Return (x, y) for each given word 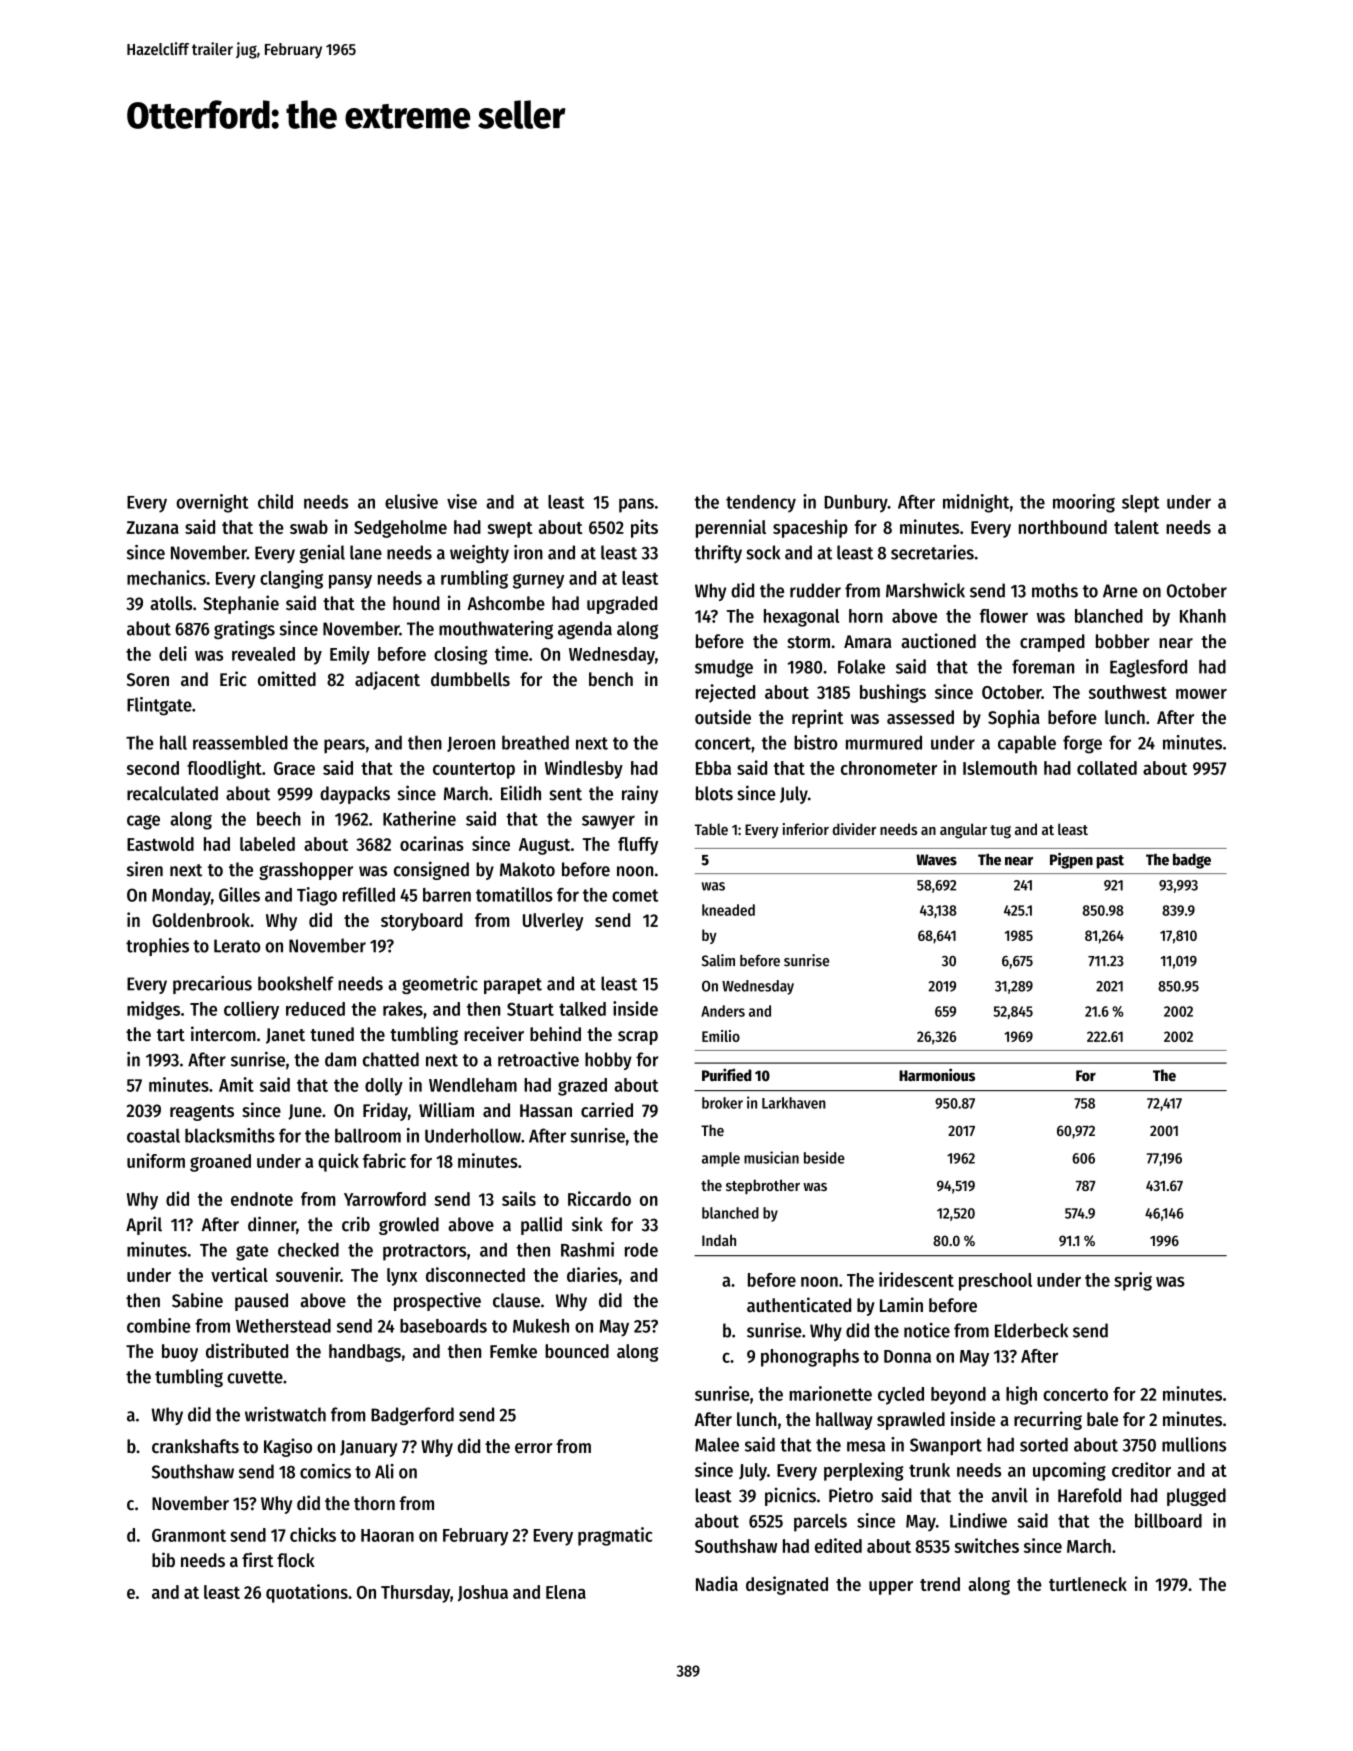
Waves (936, 860)
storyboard (422, 922)
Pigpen (1071, 861)
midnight (976, 503)
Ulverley (553, 922)
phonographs (810, 1358)
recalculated (172, 793)
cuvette (255, 1377)
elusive (411, 501)
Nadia (717, 1583)
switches (986, 1545)
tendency (761, 504)
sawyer (608, 822)
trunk (929, 1470)
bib (163, 1560)
